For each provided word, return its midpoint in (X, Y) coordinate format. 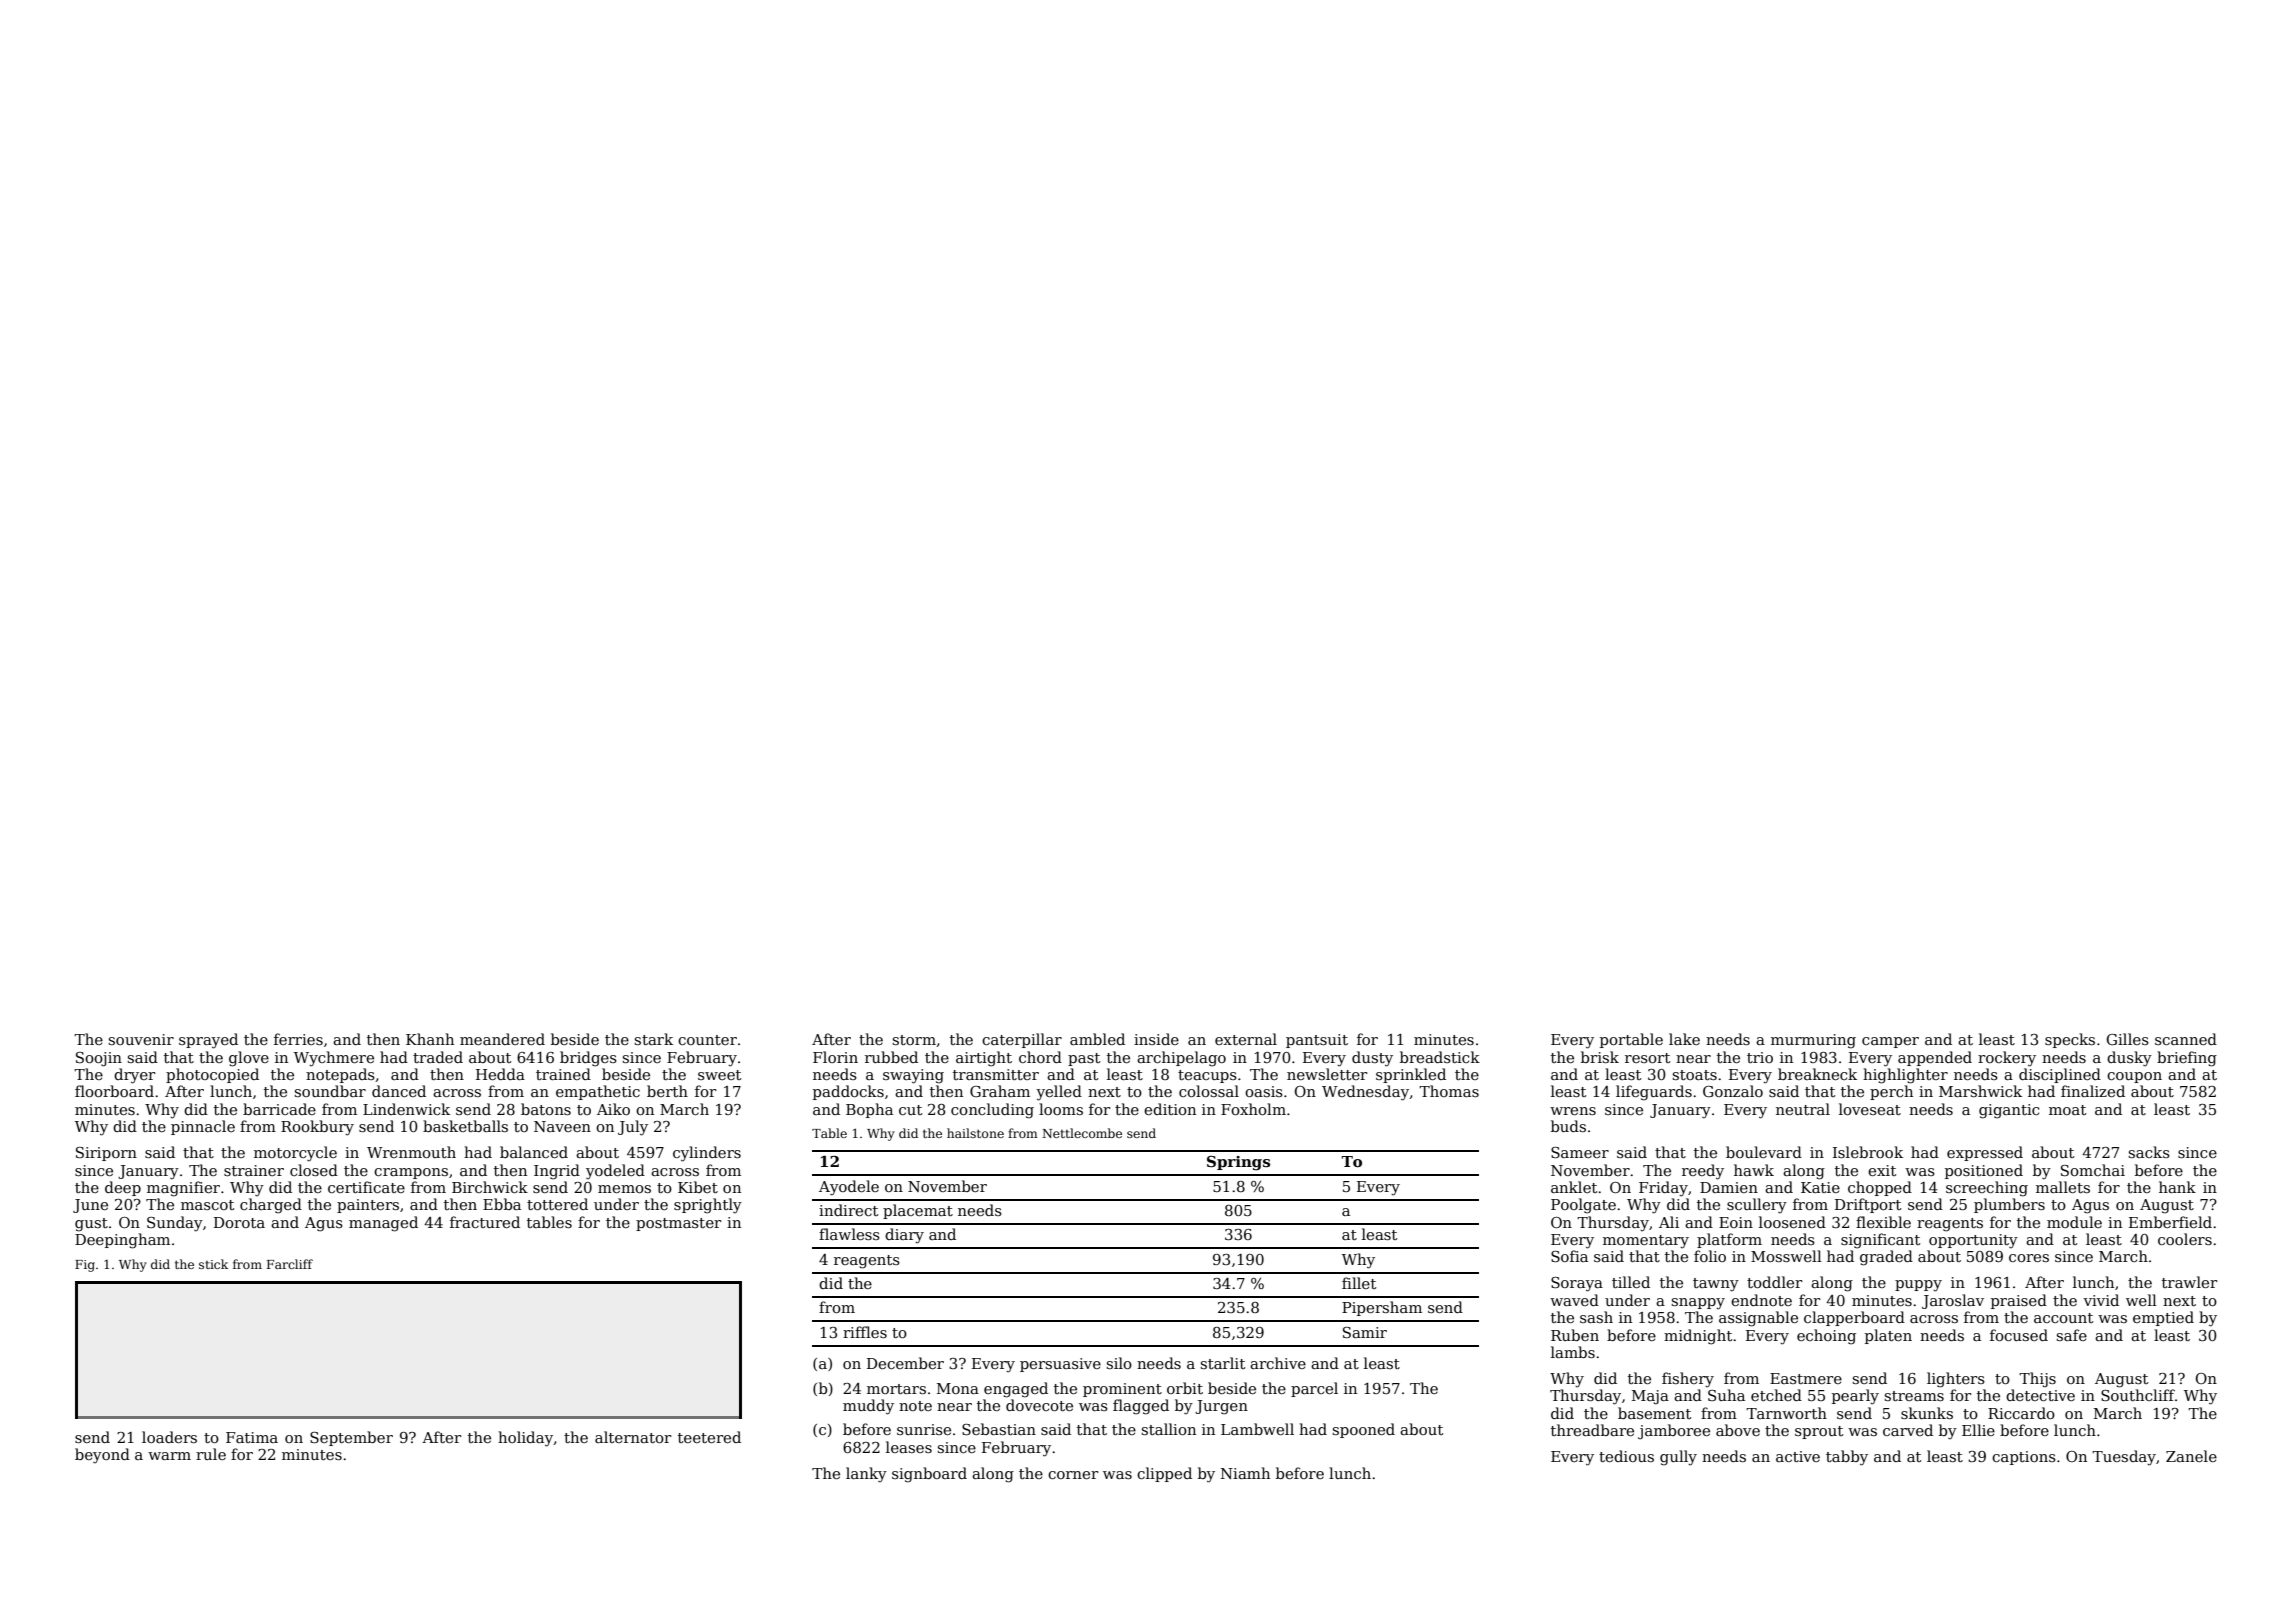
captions (2024, 1458)
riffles (865, 1332)
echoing (1826, 1337)
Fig (85, 1266)
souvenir (141, 1039)
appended (1935, 1058)
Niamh (1245, 1473)
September (351, 1438)
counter (707, 1040)
